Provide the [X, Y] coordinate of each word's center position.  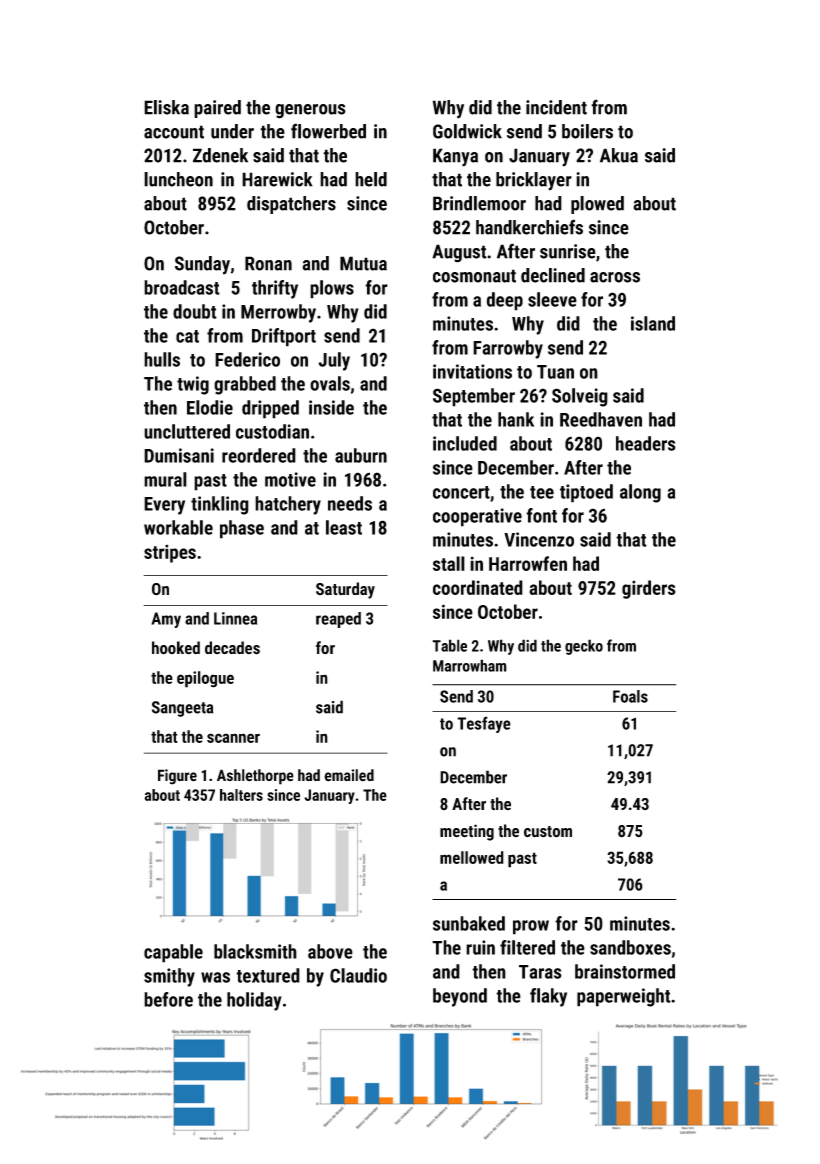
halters [241, 795]
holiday [254, 1001]
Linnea [235, 618]
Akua [619, 155]
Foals [630, 696]
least [344, 527]
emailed [349, 775]
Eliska [166, 107]
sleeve [552, 299]
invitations [472, 371]
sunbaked [469, 923]
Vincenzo [539, 539]
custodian [272, 431]
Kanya [455, 157]
